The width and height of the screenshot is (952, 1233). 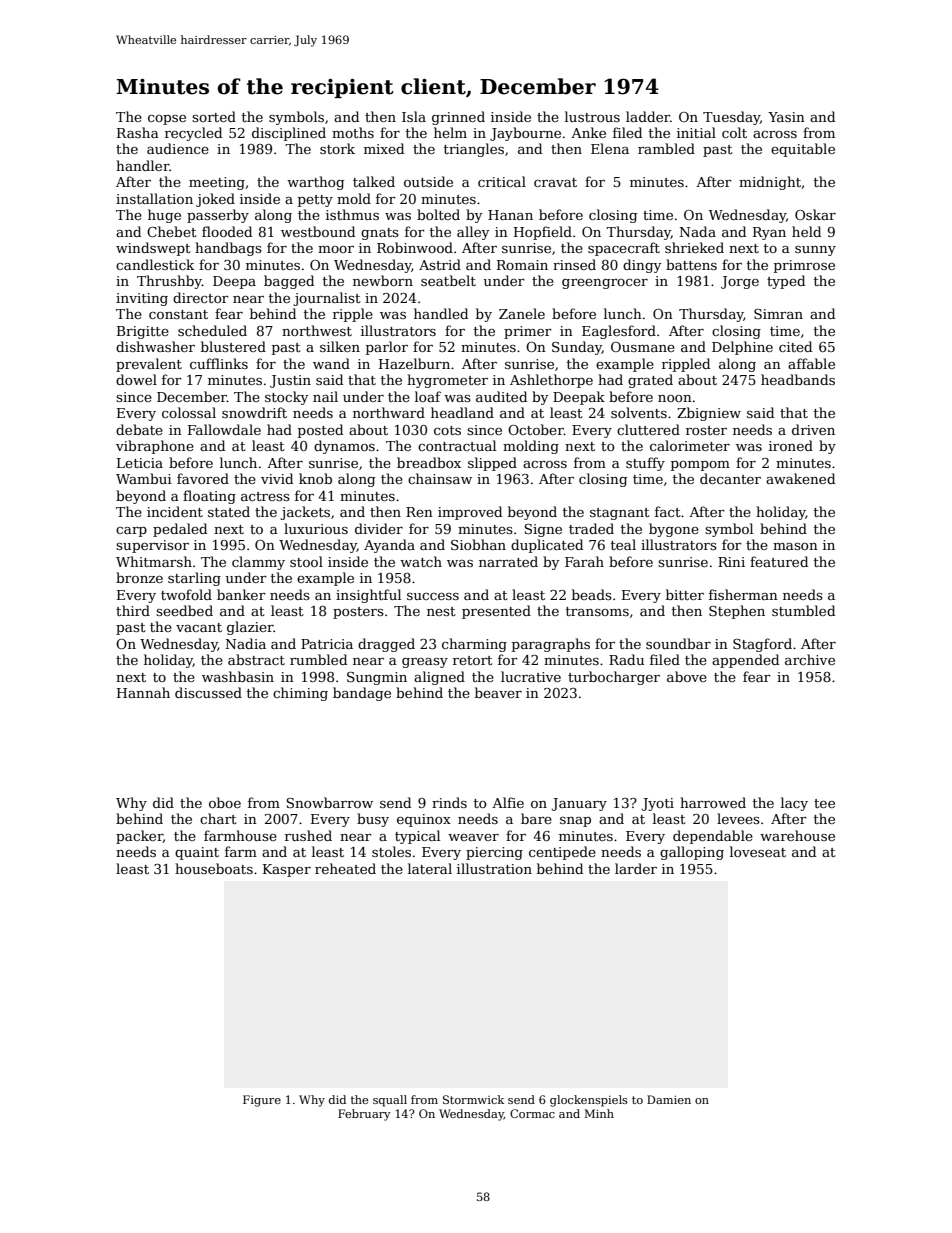 I want to click on northwest, so click(x=317, y=330).
